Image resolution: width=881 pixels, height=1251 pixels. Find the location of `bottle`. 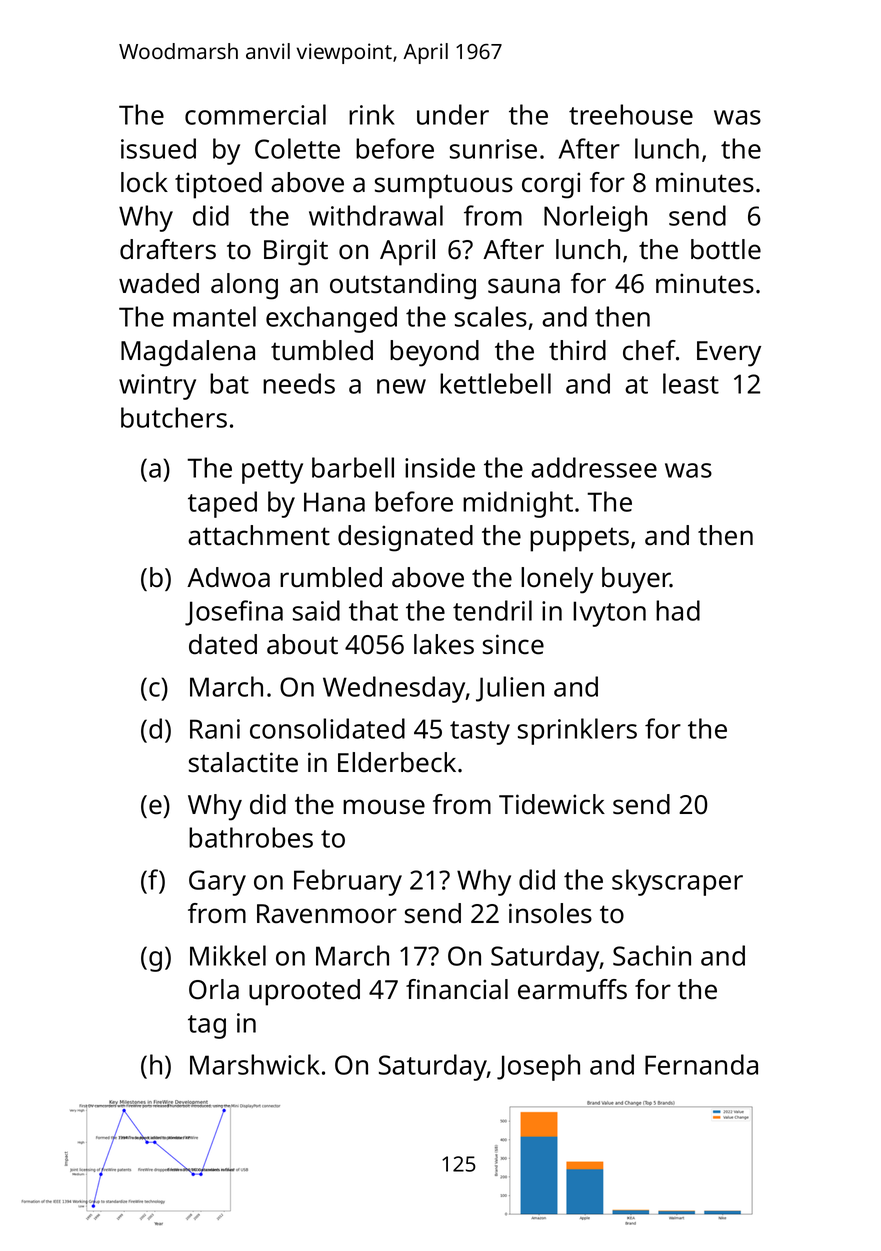

bottle is located at coordinates (726, 249).
